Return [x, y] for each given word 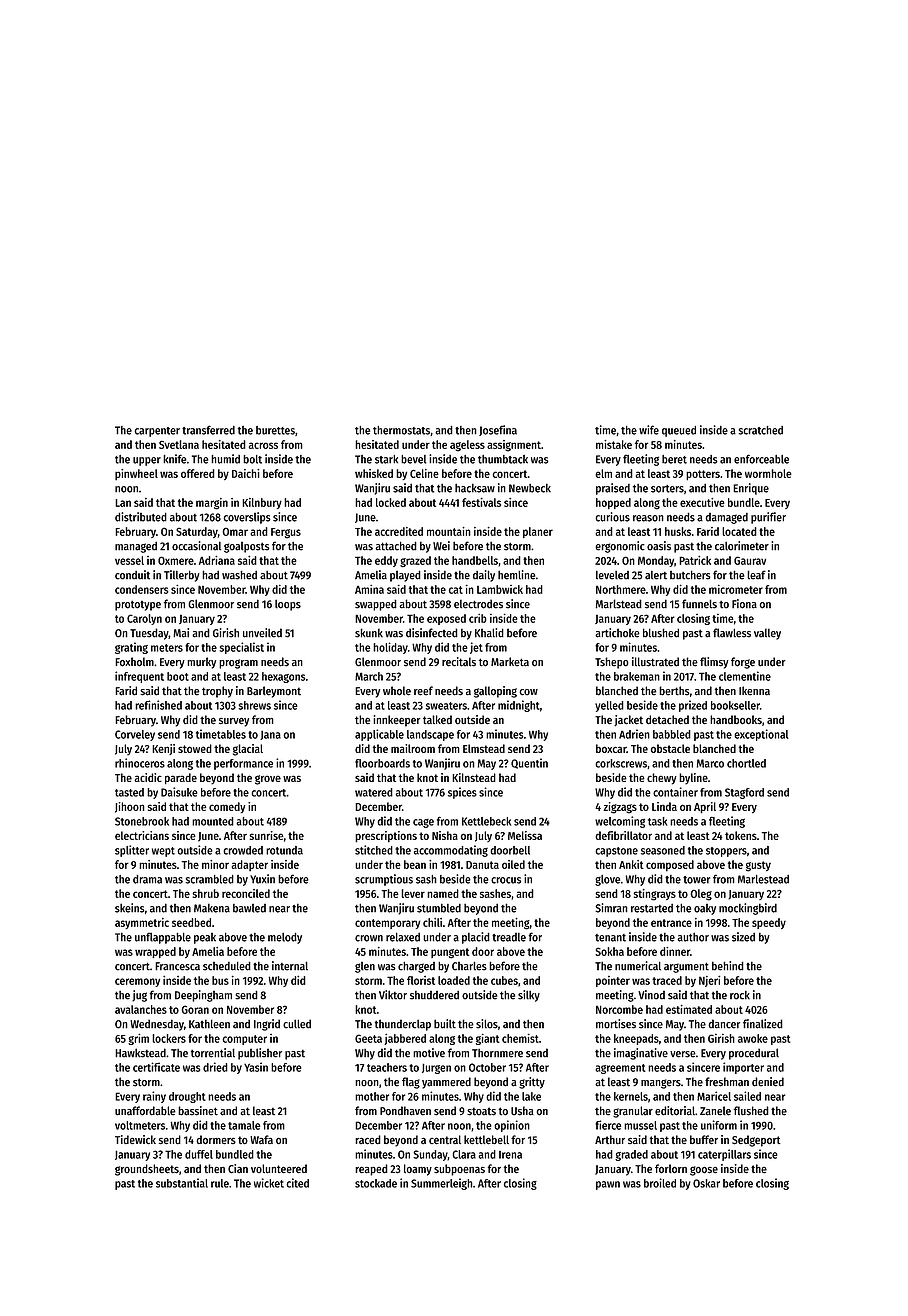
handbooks [736, 720]
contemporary [387, 924]
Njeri [709, 981]
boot [178, 676]
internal [290, 966]
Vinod [651, 995]
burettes [275, 430]
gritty [532, 1083]
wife [649, 430]
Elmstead [484, 748]
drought [187, 1097]
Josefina [498, 430]
